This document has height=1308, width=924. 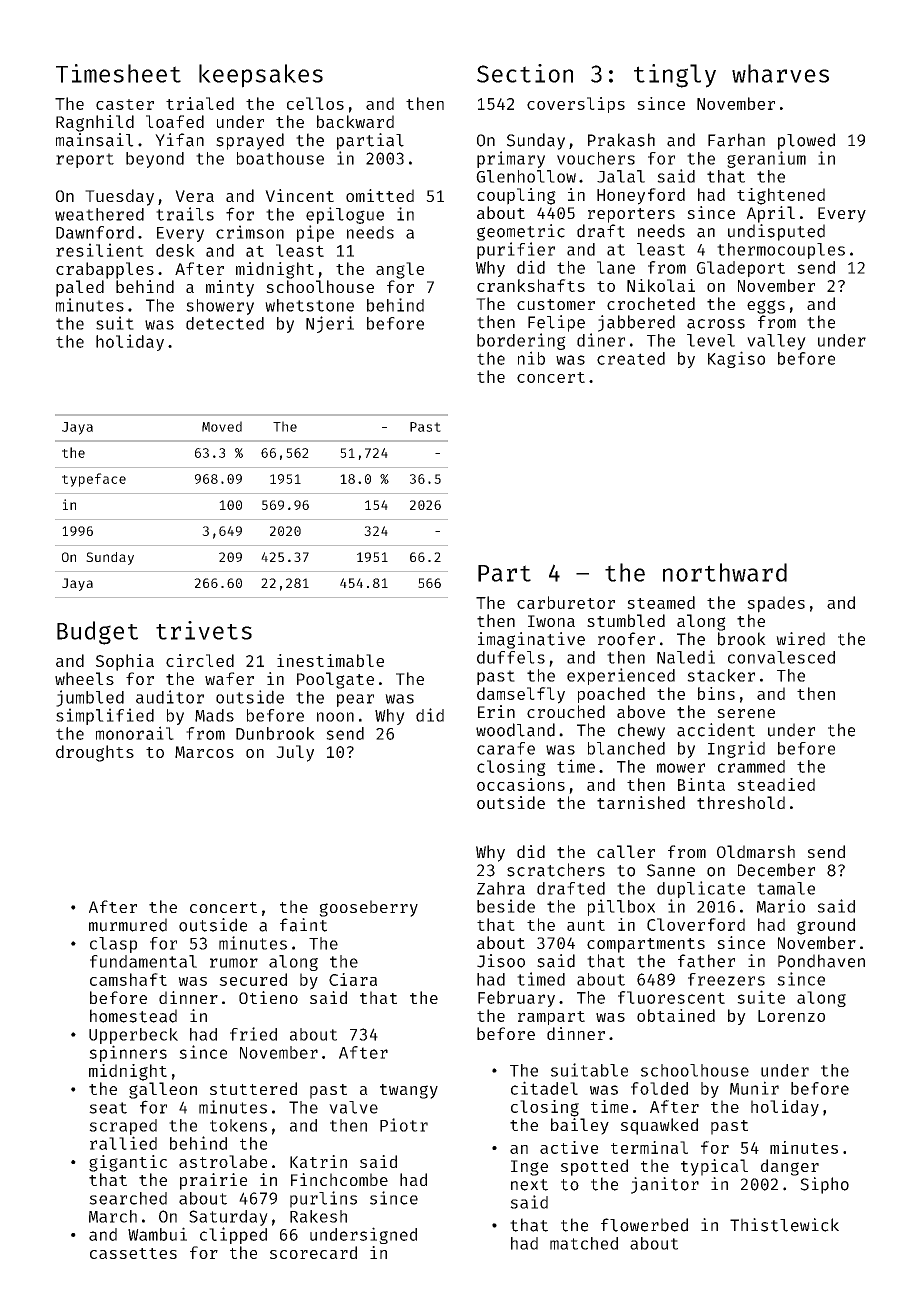 What do you see at coordinates (776, 784) in the document?
I see `steadied` at bounding box center [776, 784].
